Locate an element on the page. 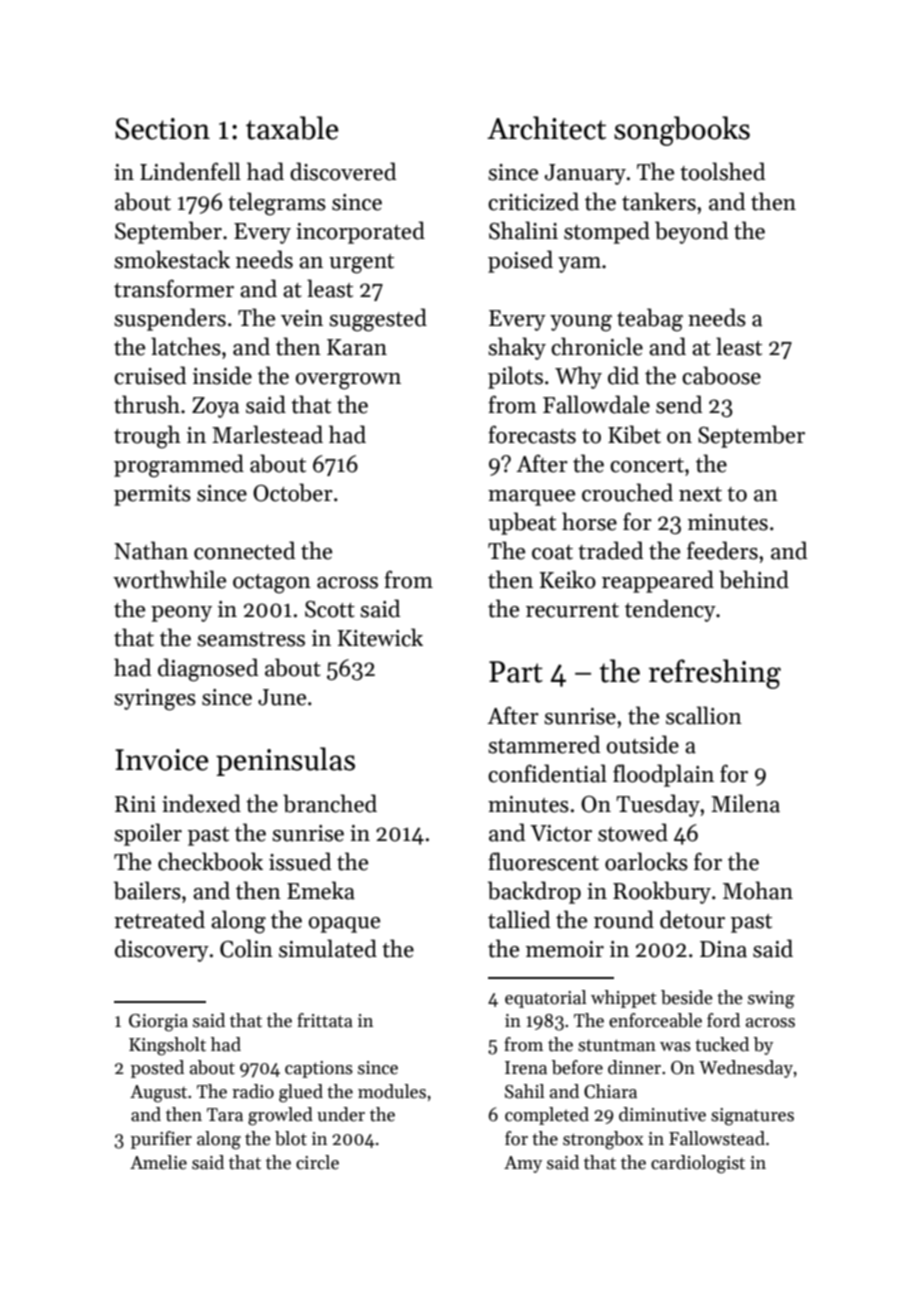 The image size is (924, 1311). beside is located at coordinates (687, 997).
